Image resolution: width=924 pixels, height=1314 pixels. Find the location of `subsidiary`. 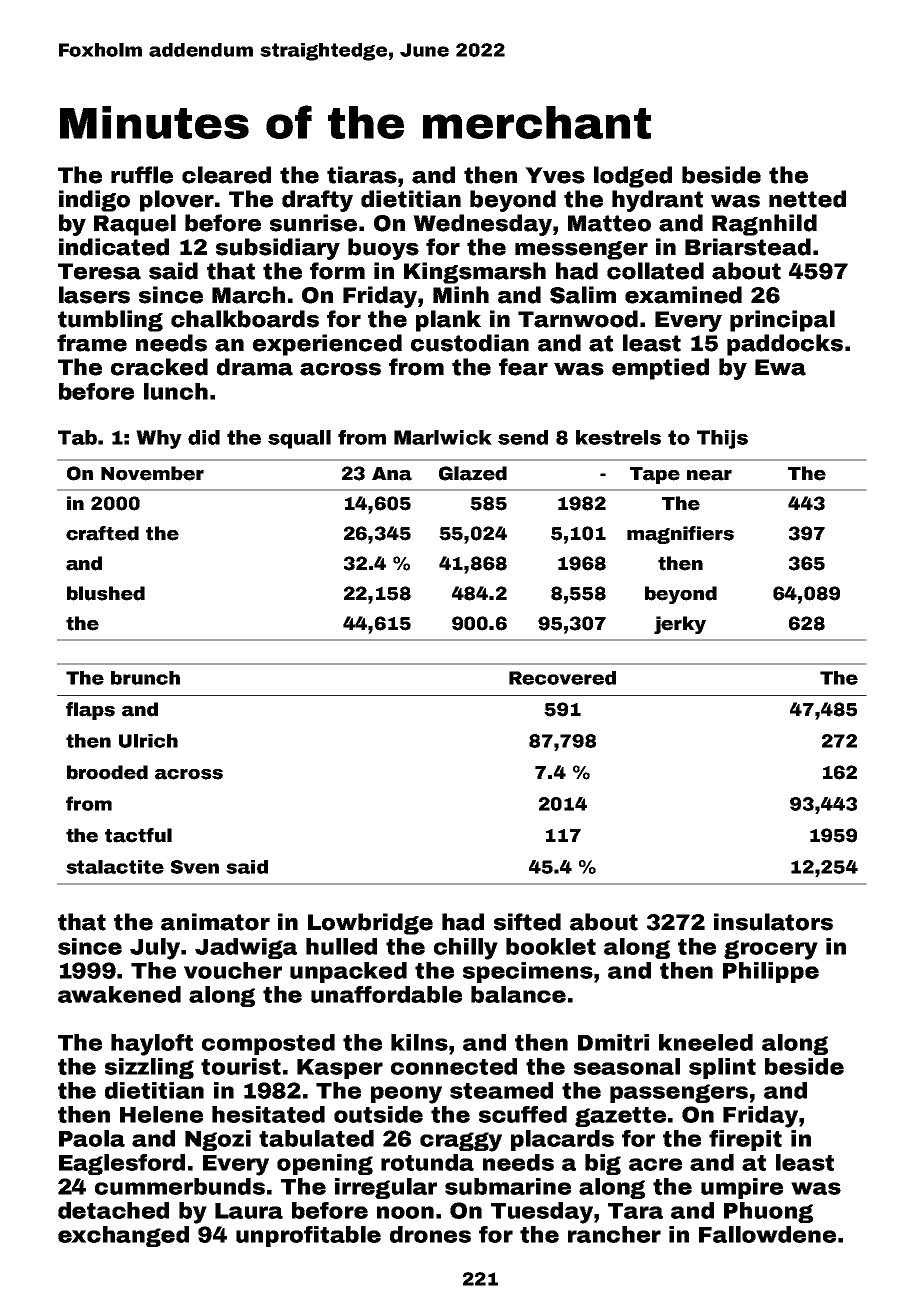

subsidiary is located at coordinates (278, 249).
